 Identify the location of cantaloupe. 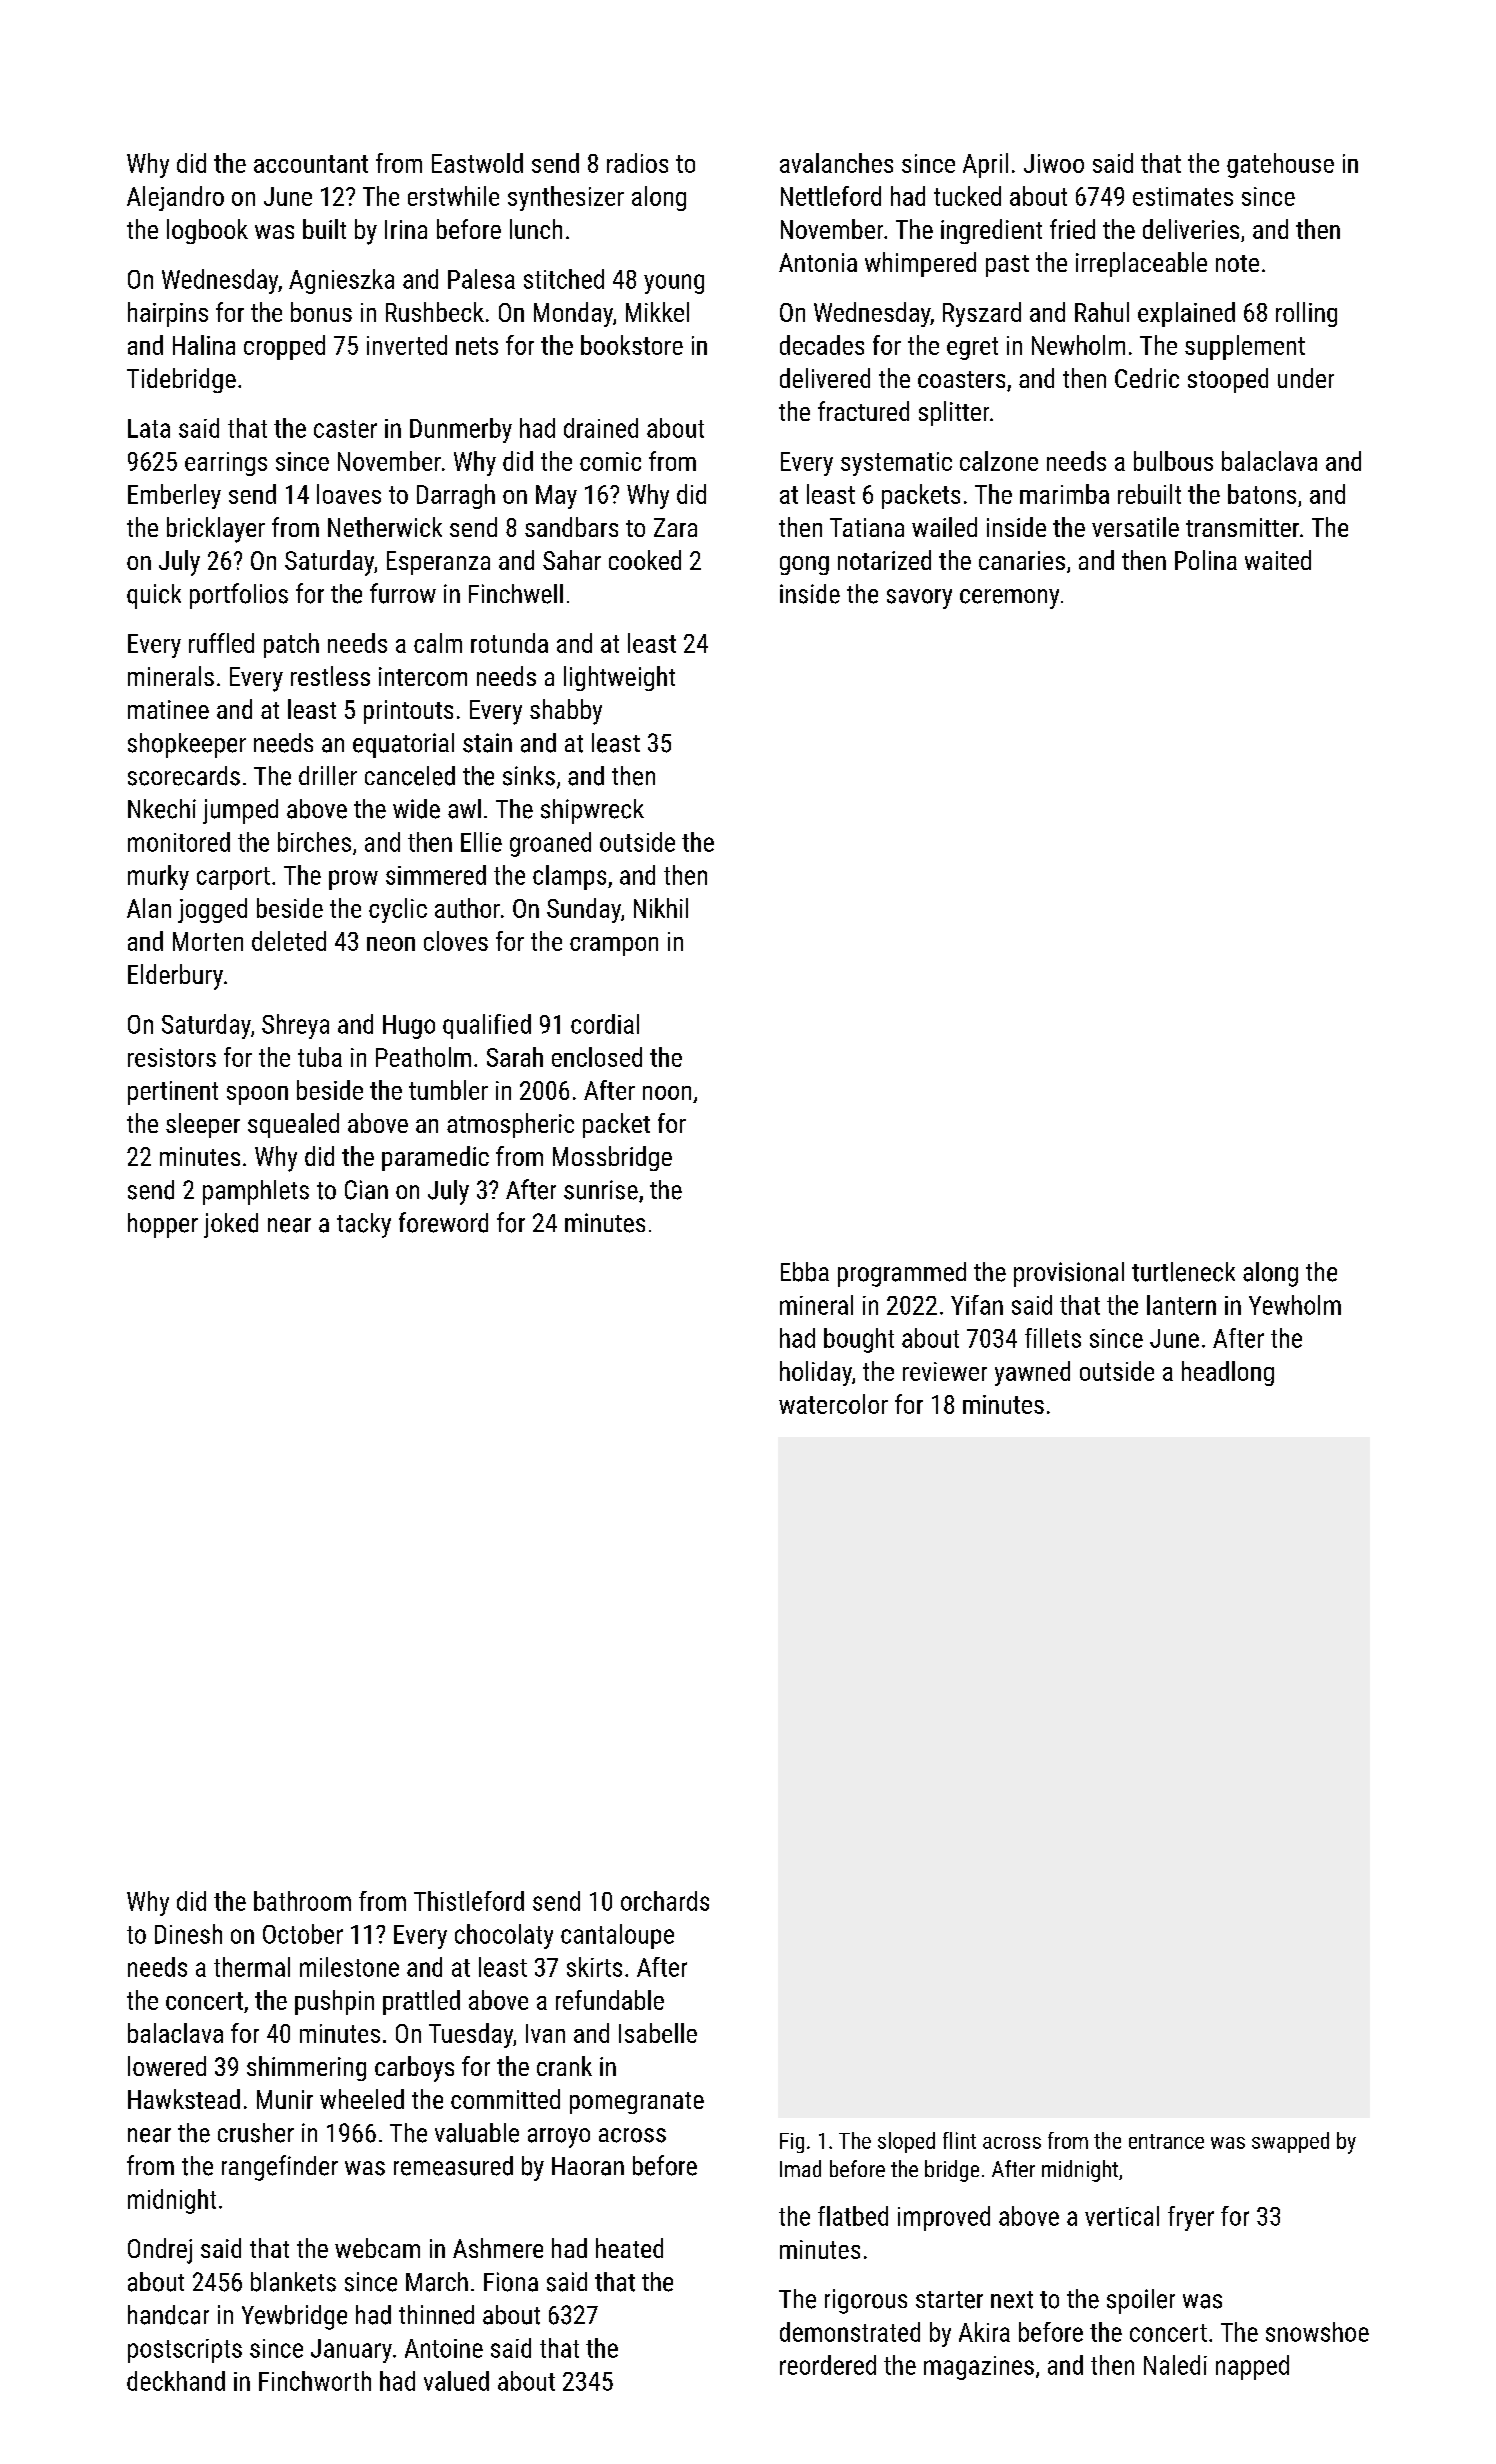
(617, 1936).
